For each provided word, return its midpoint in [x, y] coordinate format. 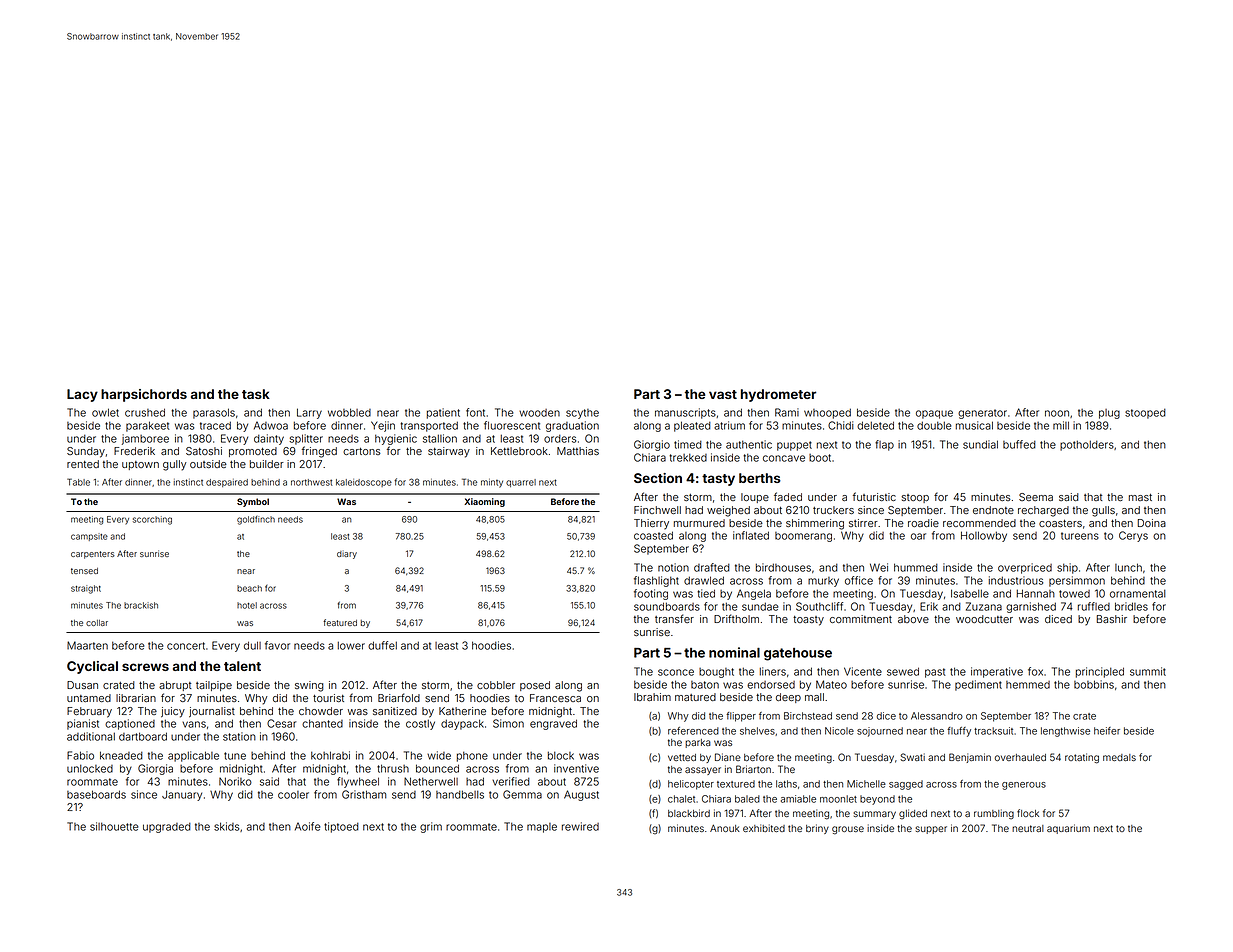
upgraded [167, 828]
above [913, 619]
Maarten [87, 645]
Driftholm [736, 618]
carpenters [93, 555]
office [859, 580]
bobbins [1094, 684]
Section [658, 478]
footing [651, 594]
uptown [140, 465]
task [256, 394]
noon [1057, 413]
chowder [321, 711]
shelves [757, 731]
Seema [1036, 497]
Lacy [82, 395]
